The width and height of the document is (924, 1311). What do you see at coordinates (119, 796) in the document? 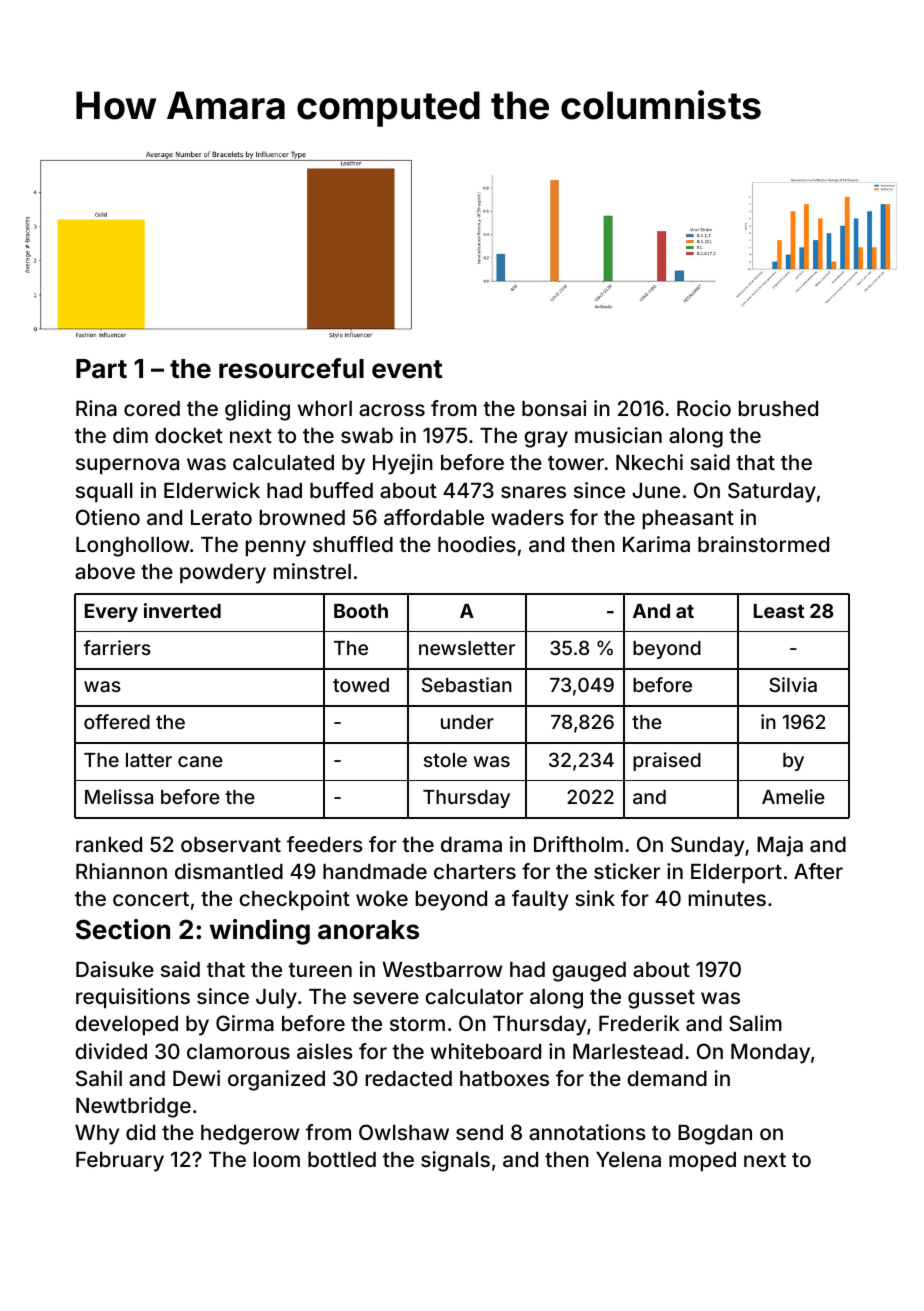
I see `Melissa` at bounding box center [119, 796].
